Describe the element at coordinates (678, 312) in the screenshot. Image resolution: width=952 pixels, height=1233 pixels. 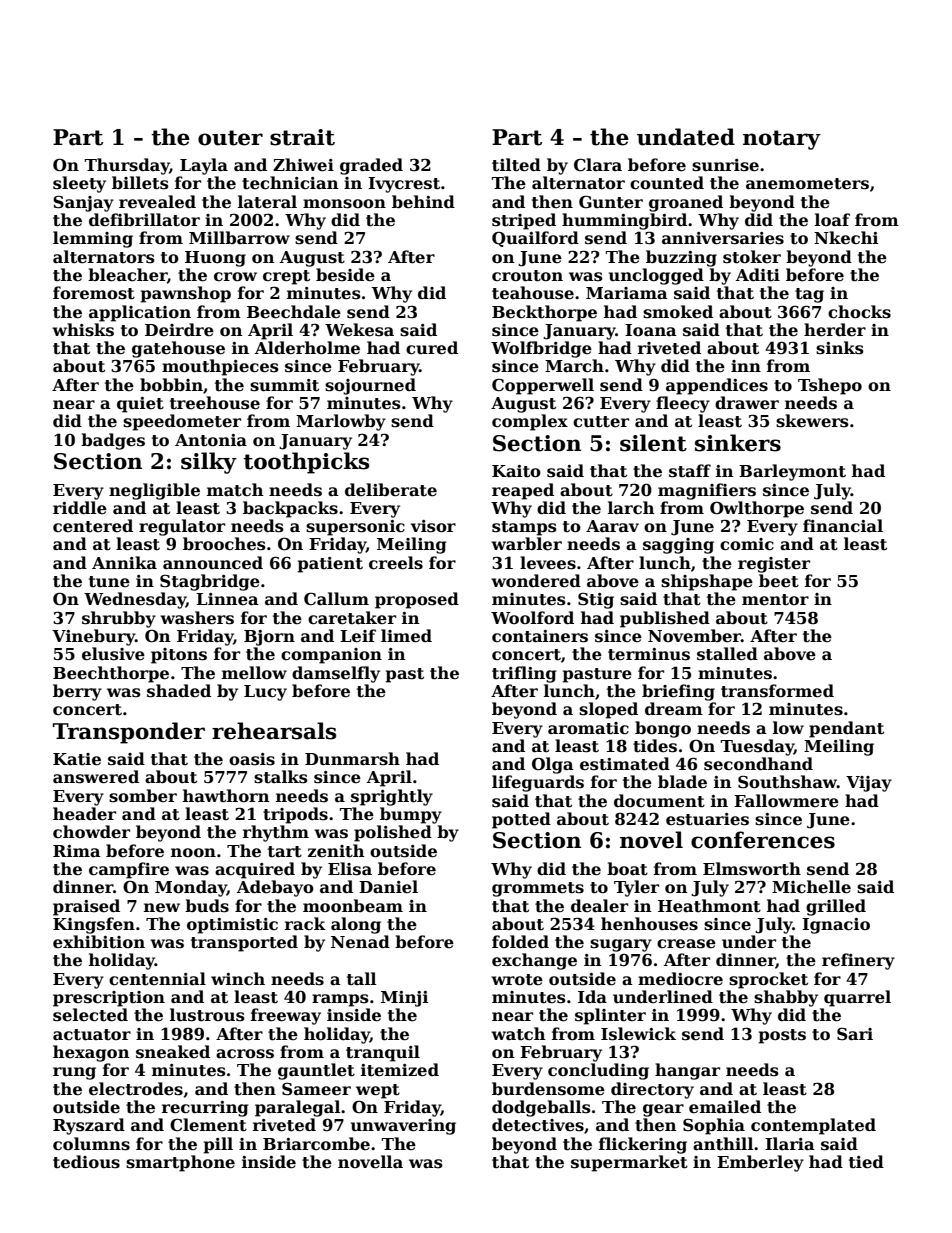
I see `smoked` at that location.
